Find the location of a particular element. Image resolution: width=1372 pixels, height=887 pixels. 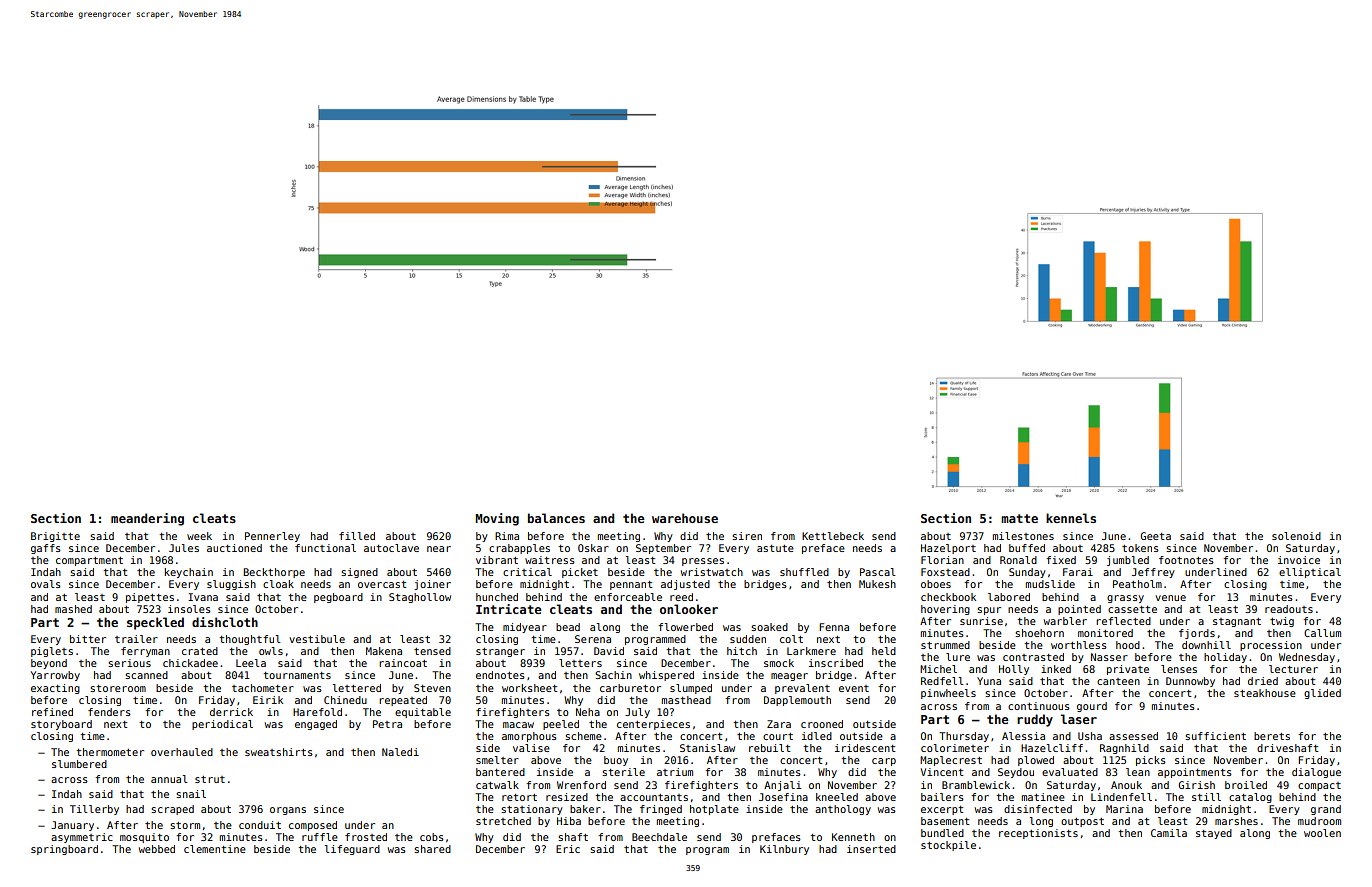

Jeffrey is located at coordinates (1153, 573).
